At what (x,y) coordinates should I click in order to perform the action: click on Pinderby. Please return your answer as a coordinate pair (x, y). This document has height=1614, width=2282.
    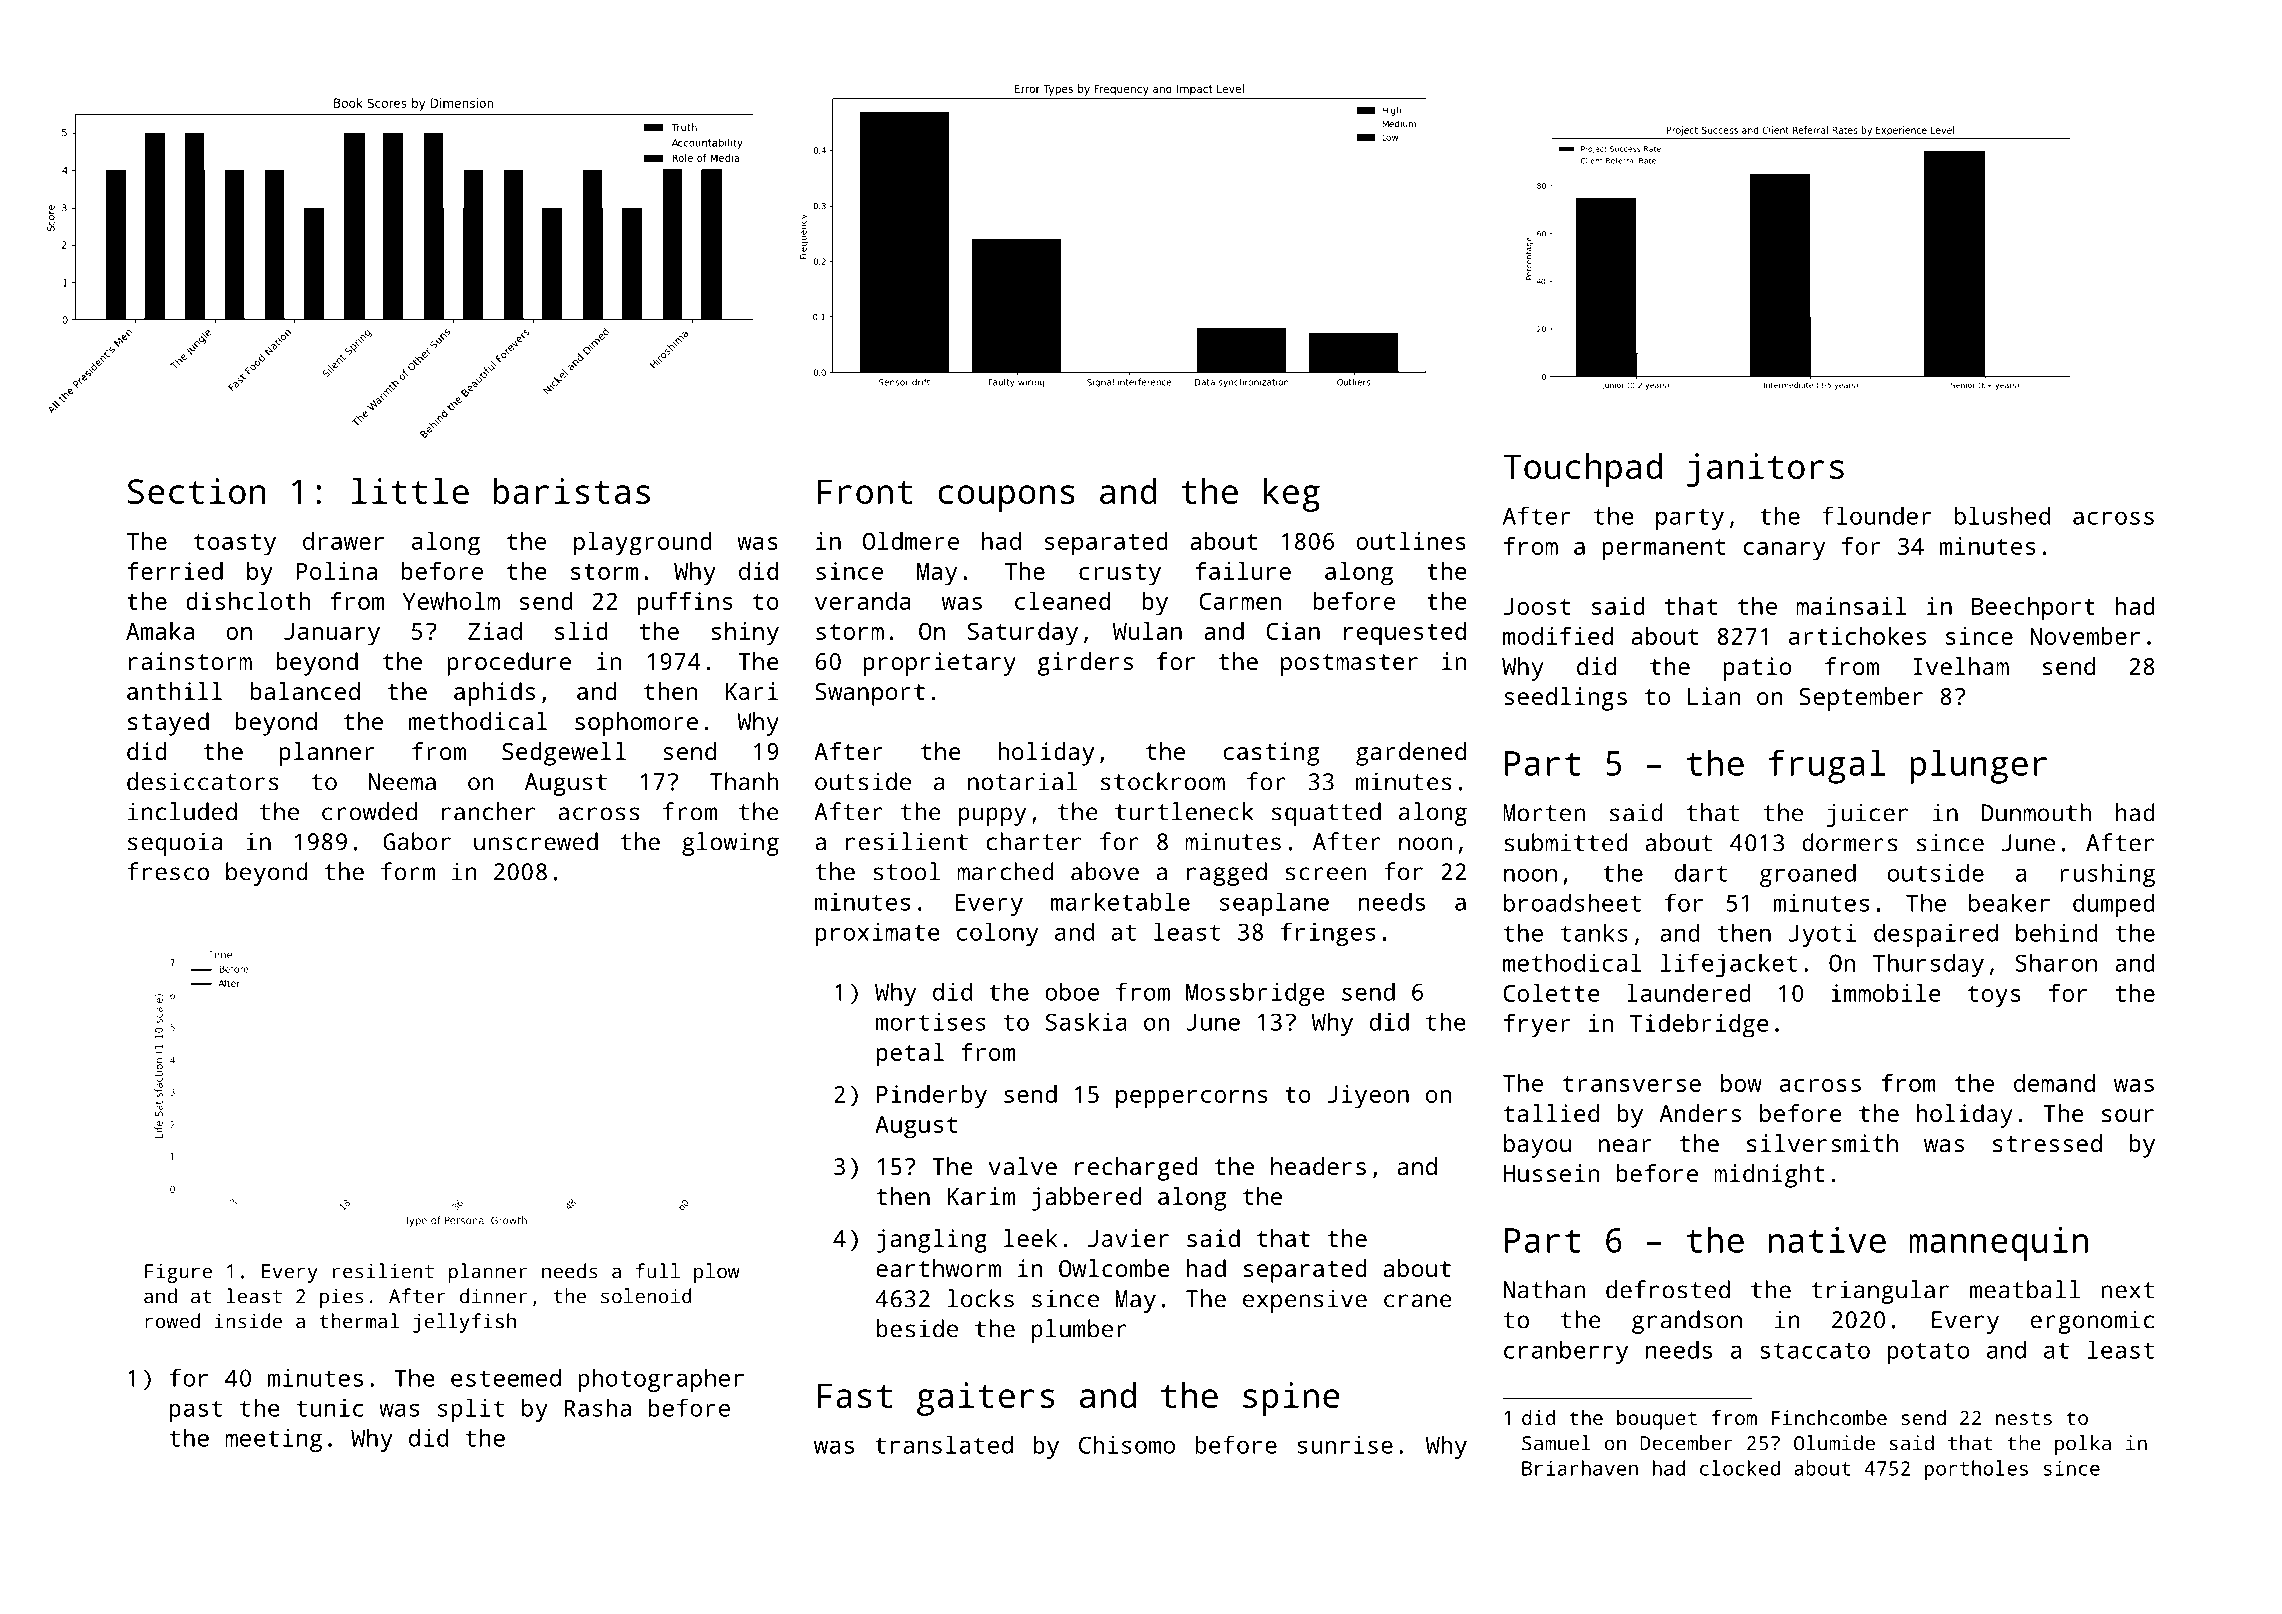
    Looking at the image, I should click on (932, 1097).
